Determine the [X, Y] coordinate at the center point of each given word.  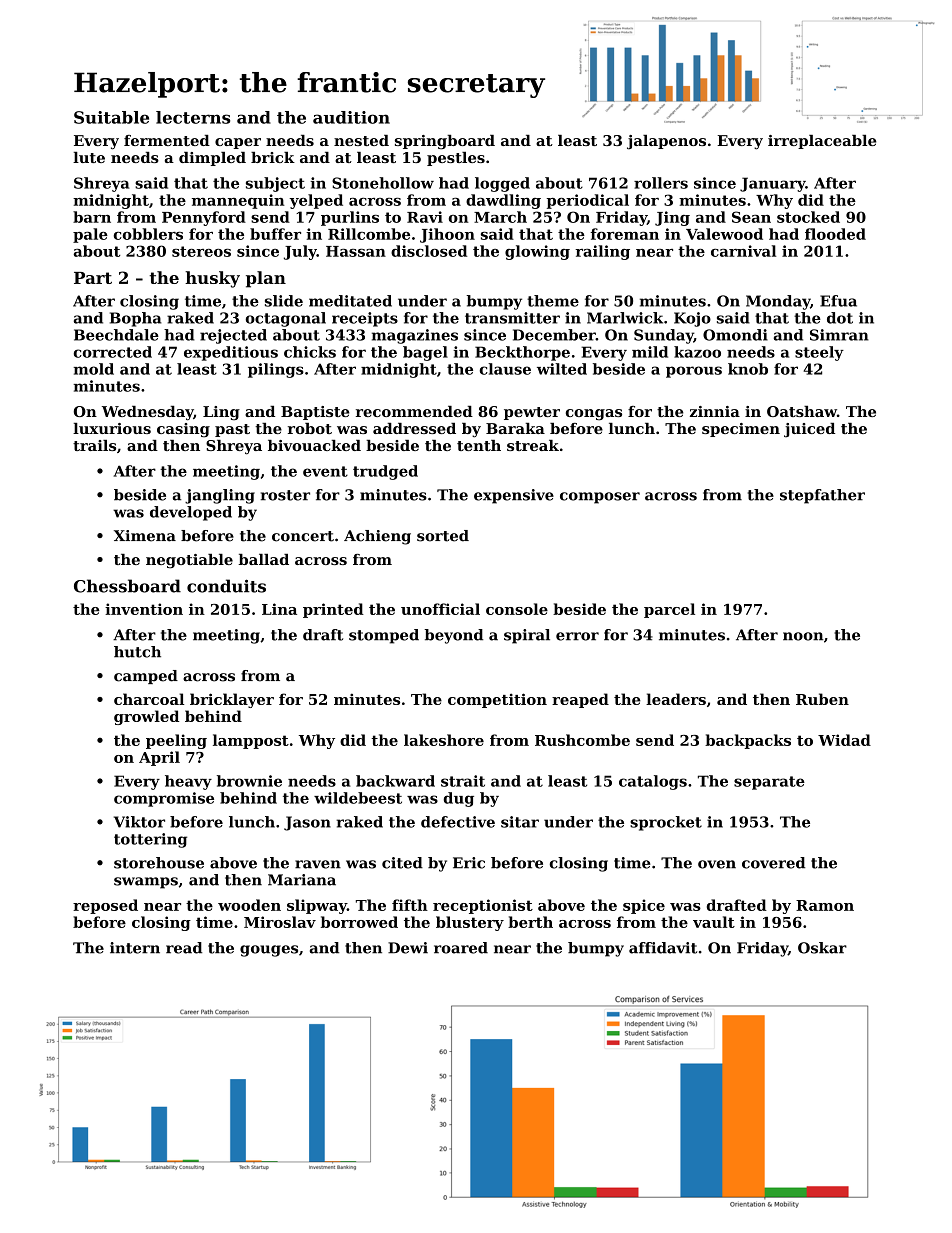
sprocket [666, 823]
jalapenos [666, 142]
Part [93, 278]
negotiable [189, 561]
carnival [743, 251]
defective [458, 822]
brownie [249, 781]
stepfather [822, 496]
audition [351, 117]
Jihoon [447, 235]
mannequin [238, 201]
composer [600, 498]
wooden [249, 905]
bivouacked [314, 445]
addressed [414, 428]
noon [803, 636]
